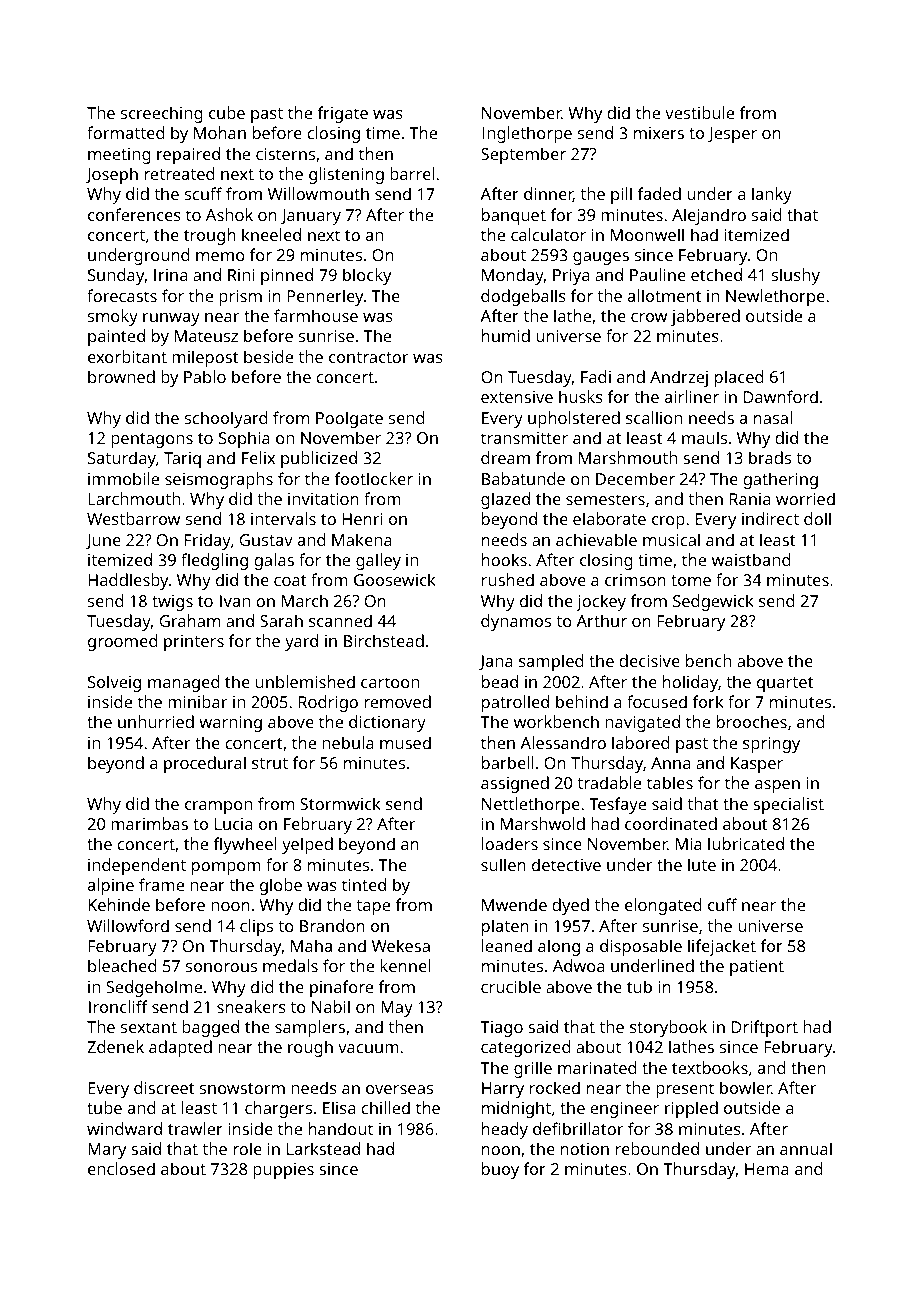  Describe the element at coordinates (751, 559) in the screenshot. I see `waistband` at that location.
